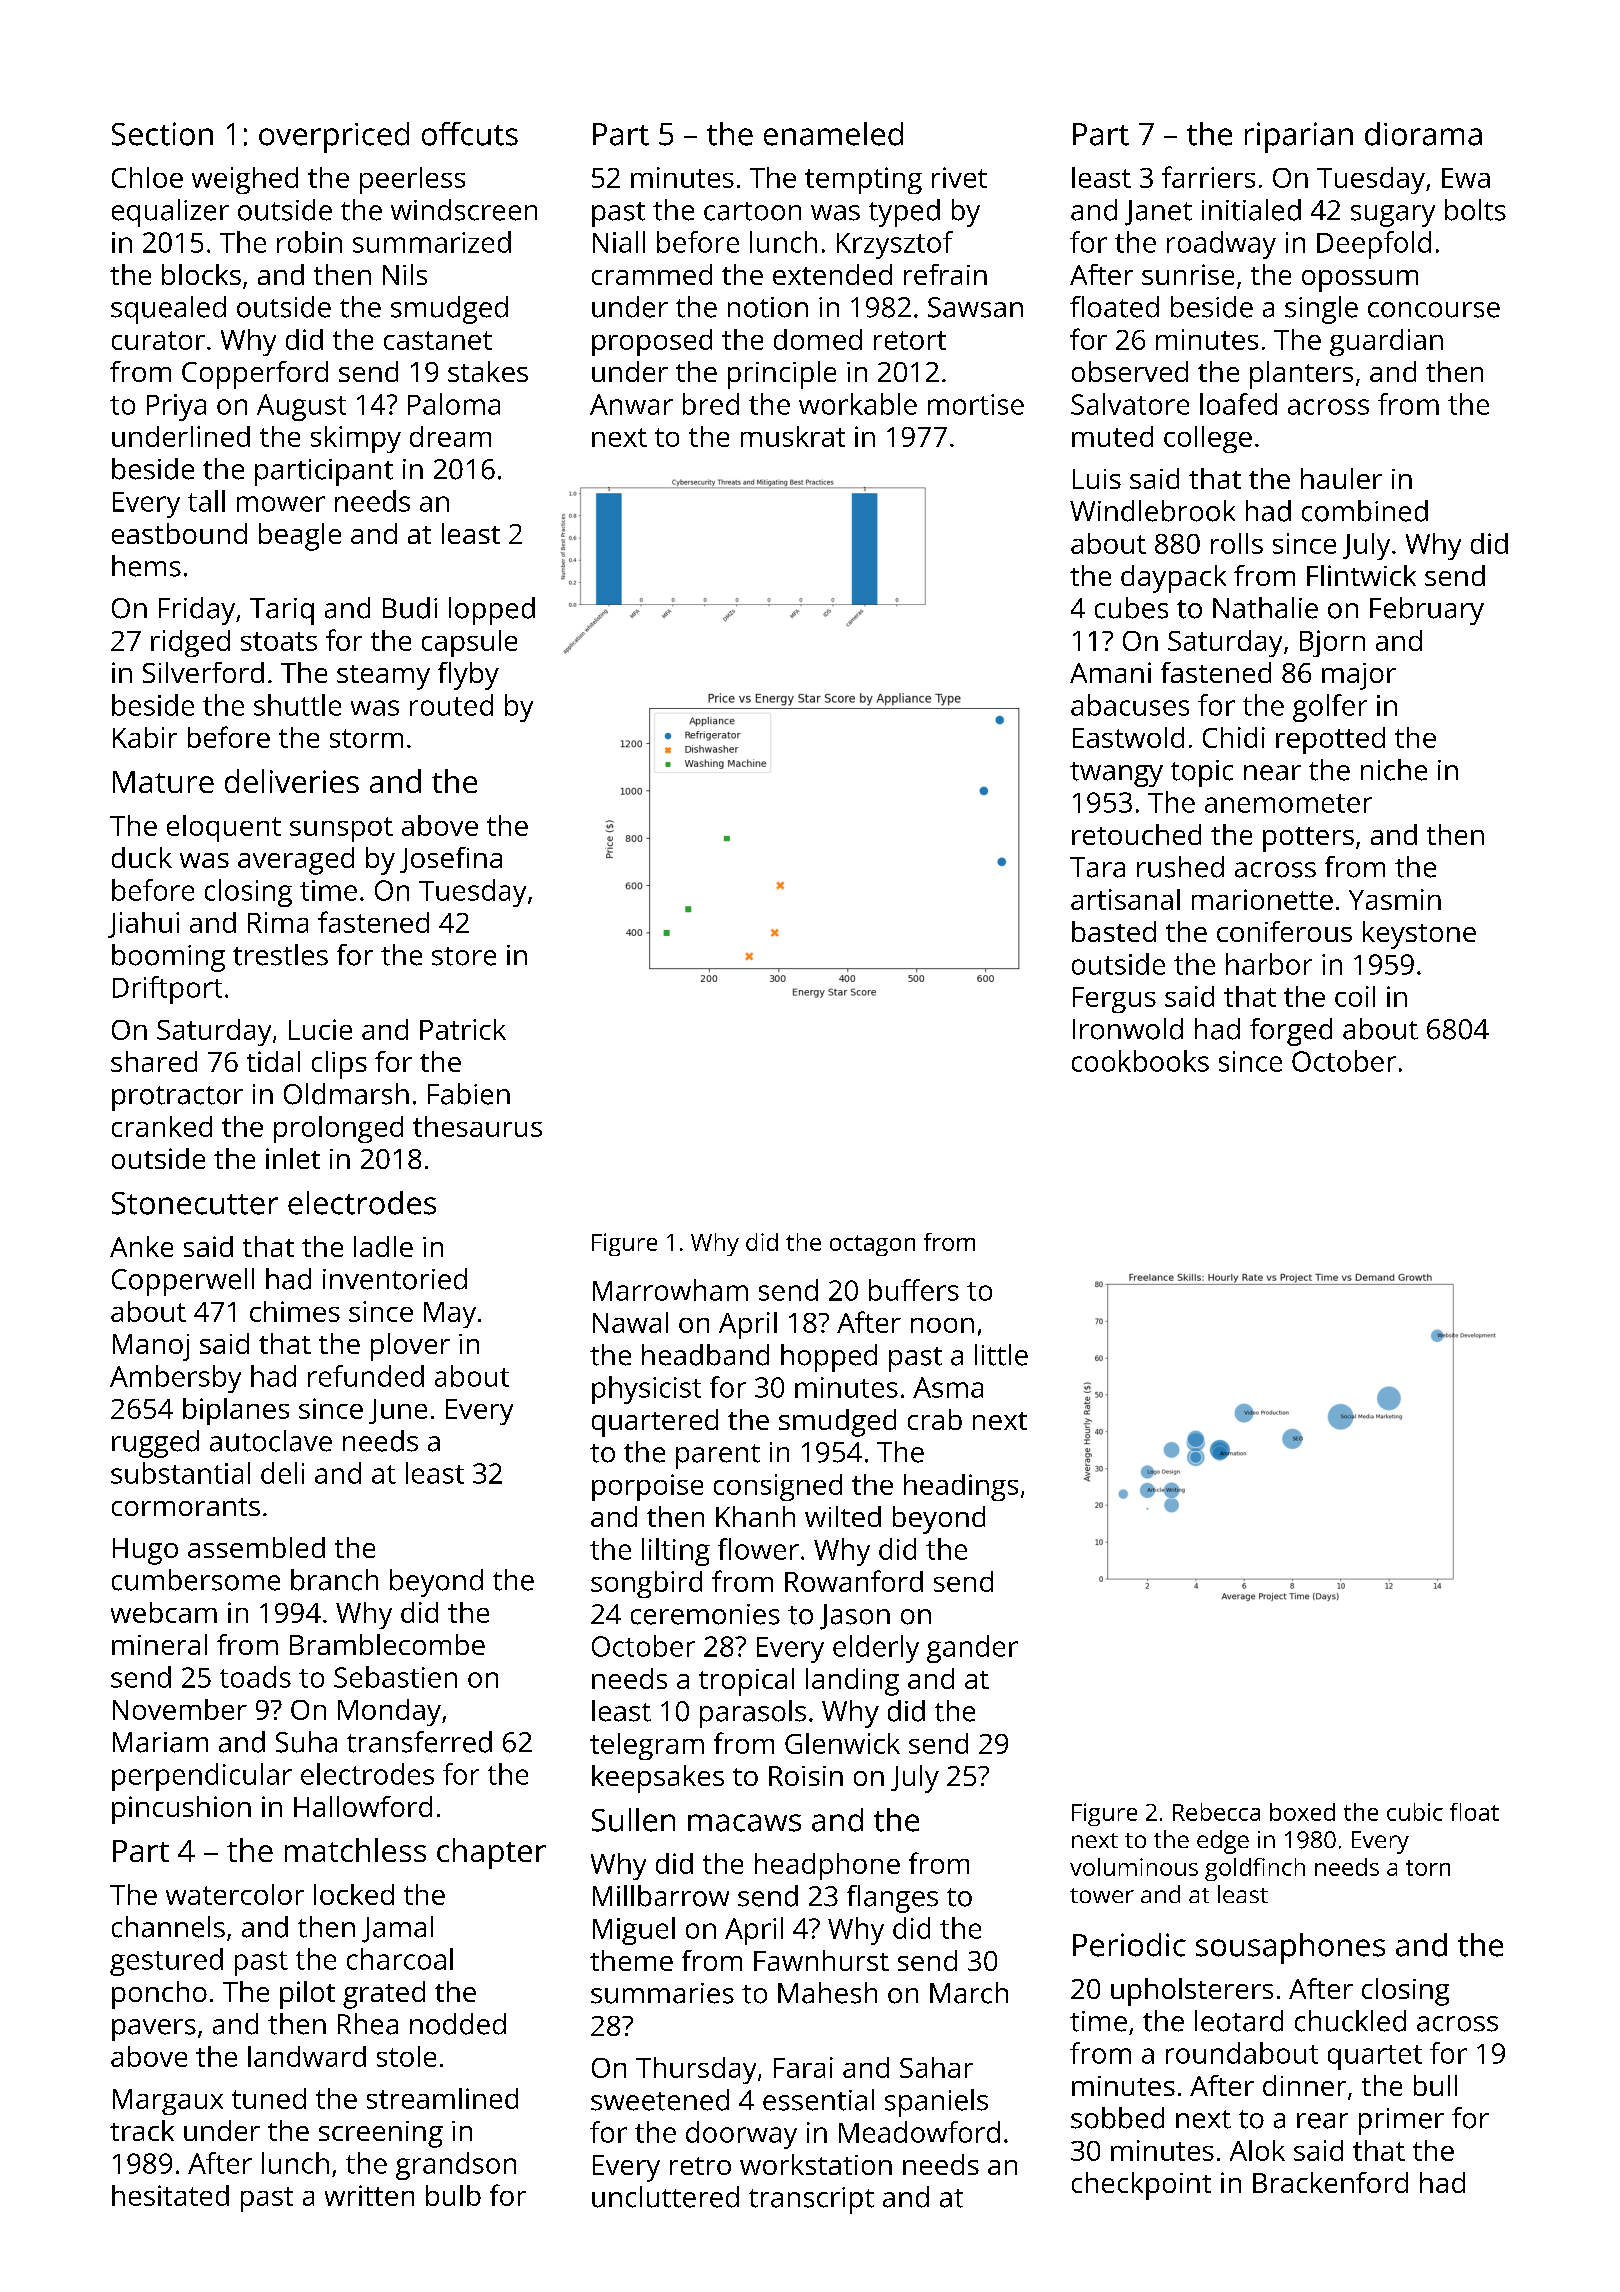  I want to click on hesitated, so click(170, 2195).
